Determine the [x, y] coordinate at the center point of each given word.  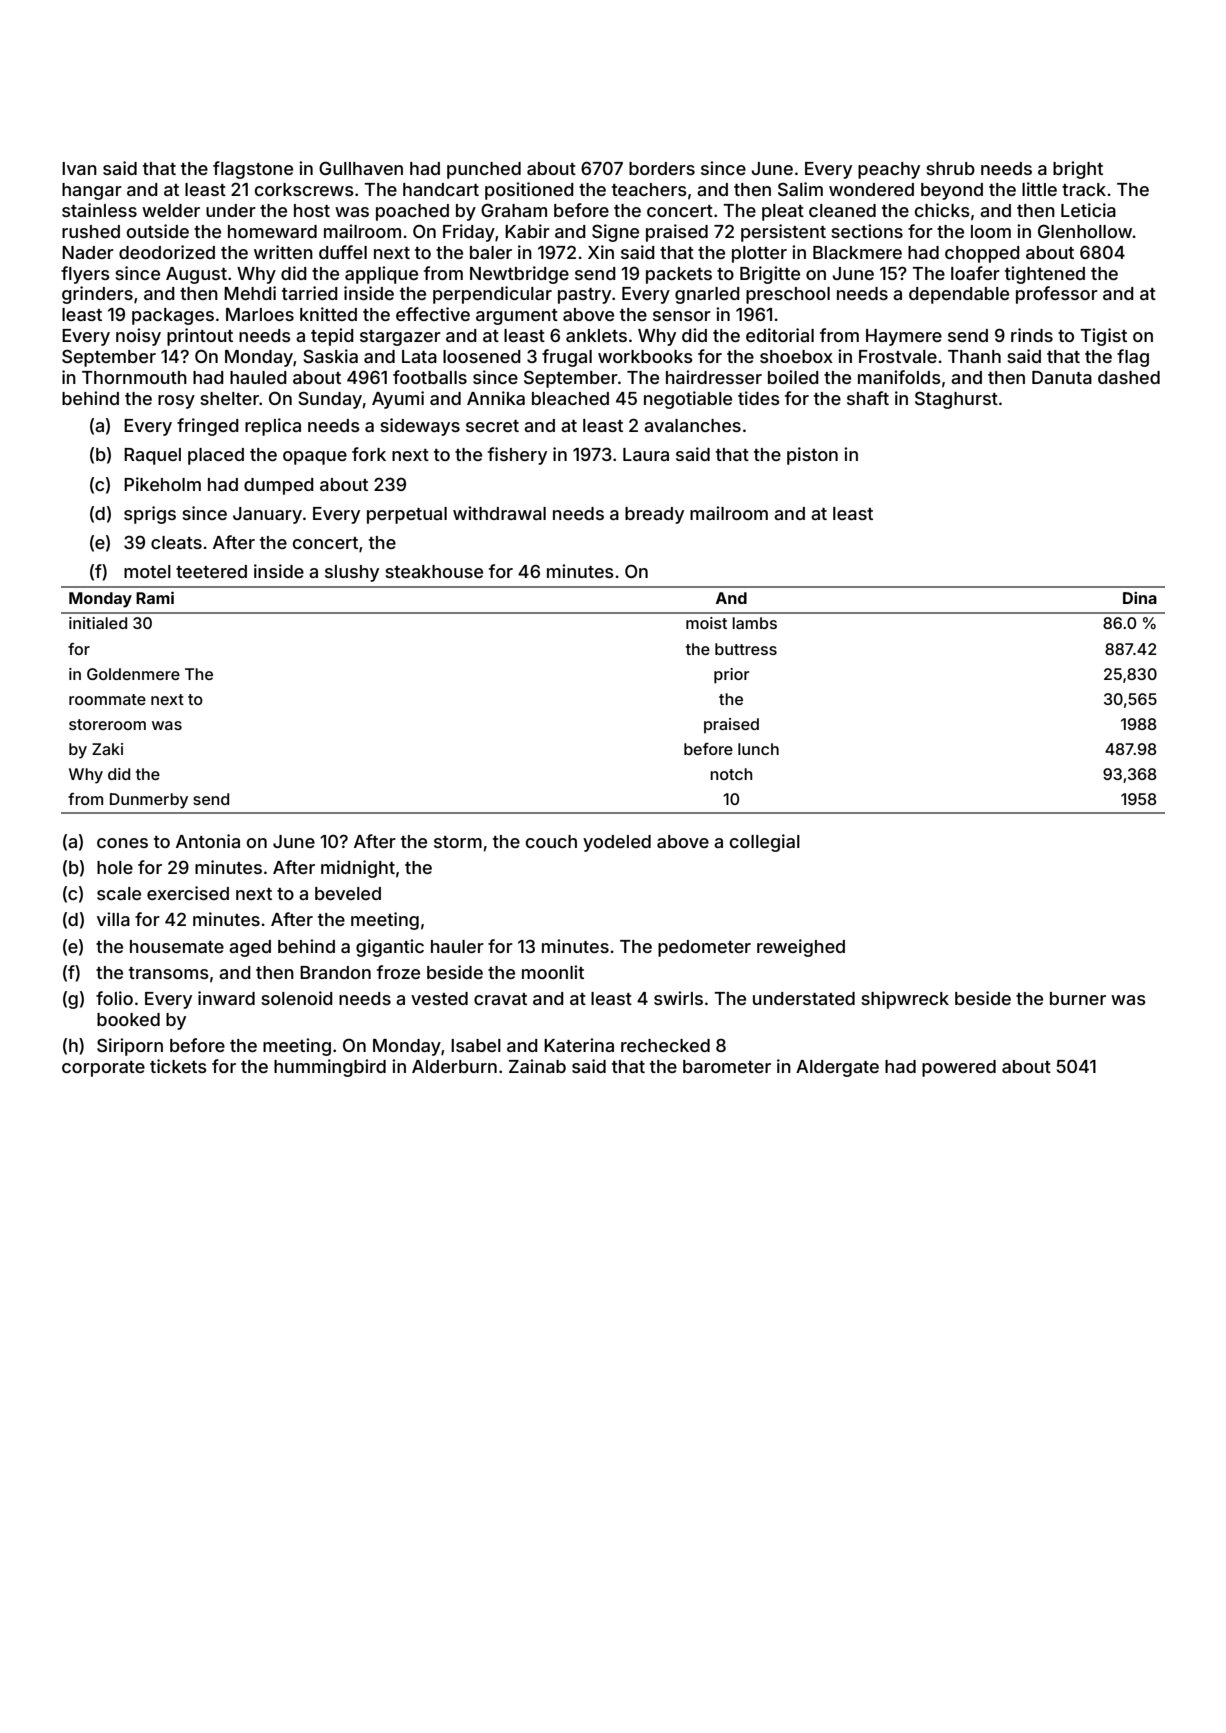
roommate [107, 699]
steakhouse [434, 571]
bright [1078, 170]
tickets [178, 1066]
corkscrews [304, 189]
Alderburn [454, 1066]
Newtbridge [519, 275]
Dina [1140, 598]
